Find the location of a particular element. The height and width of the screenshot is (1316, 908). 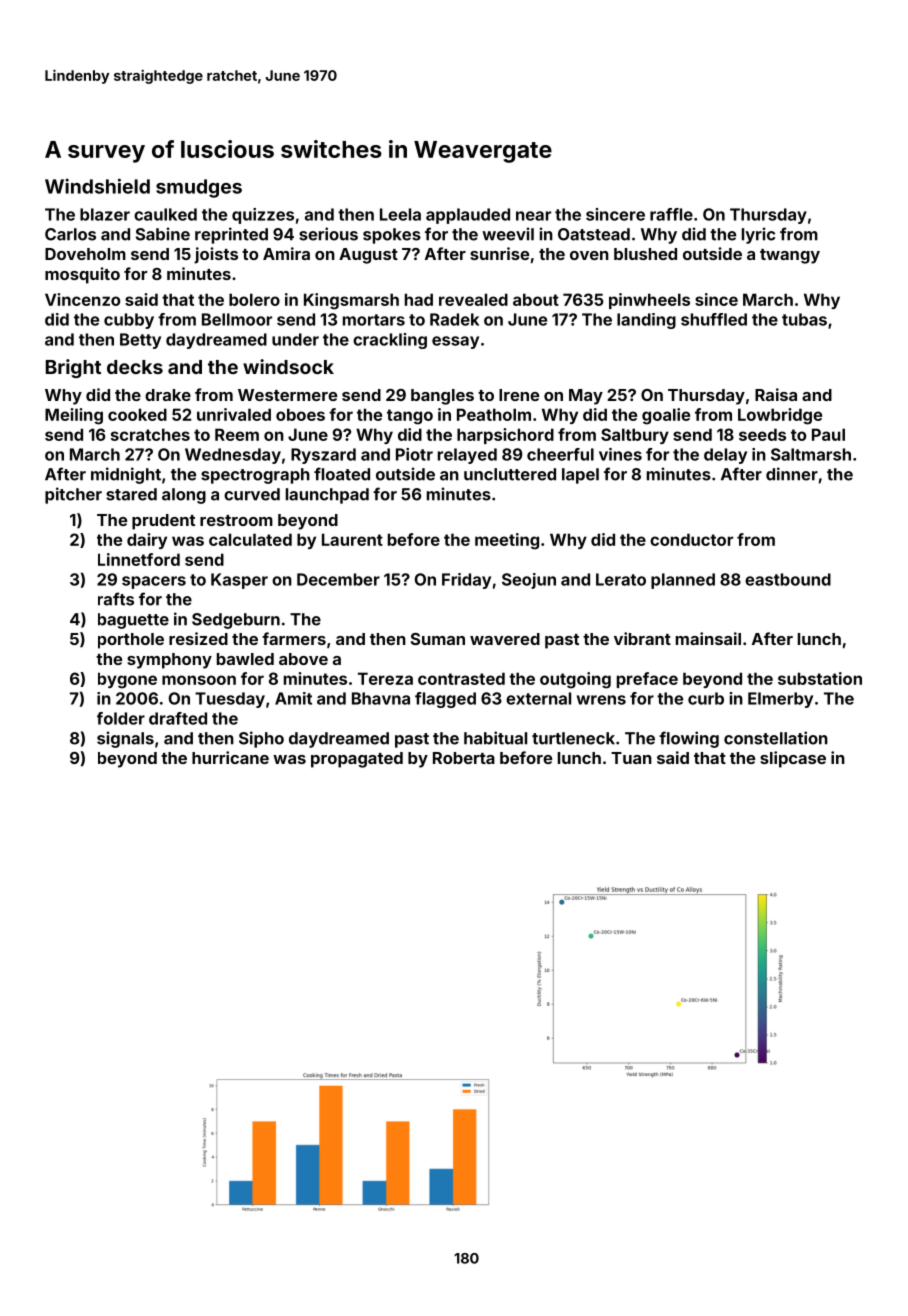

near is located at coordinates (533, 216).
